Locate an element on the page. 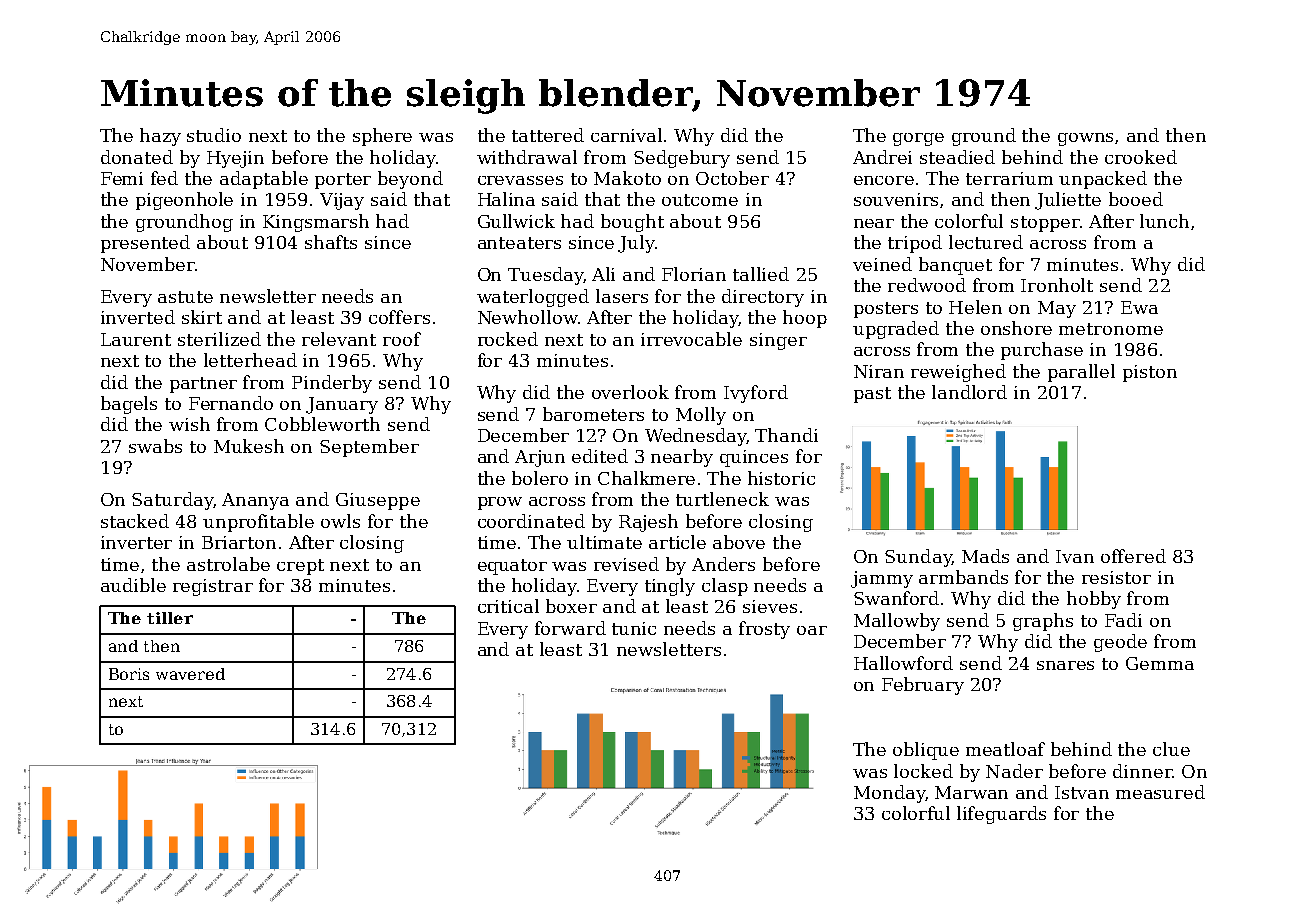 The image size is (1308, 924). Boris is located at coordinates (129, 674).
